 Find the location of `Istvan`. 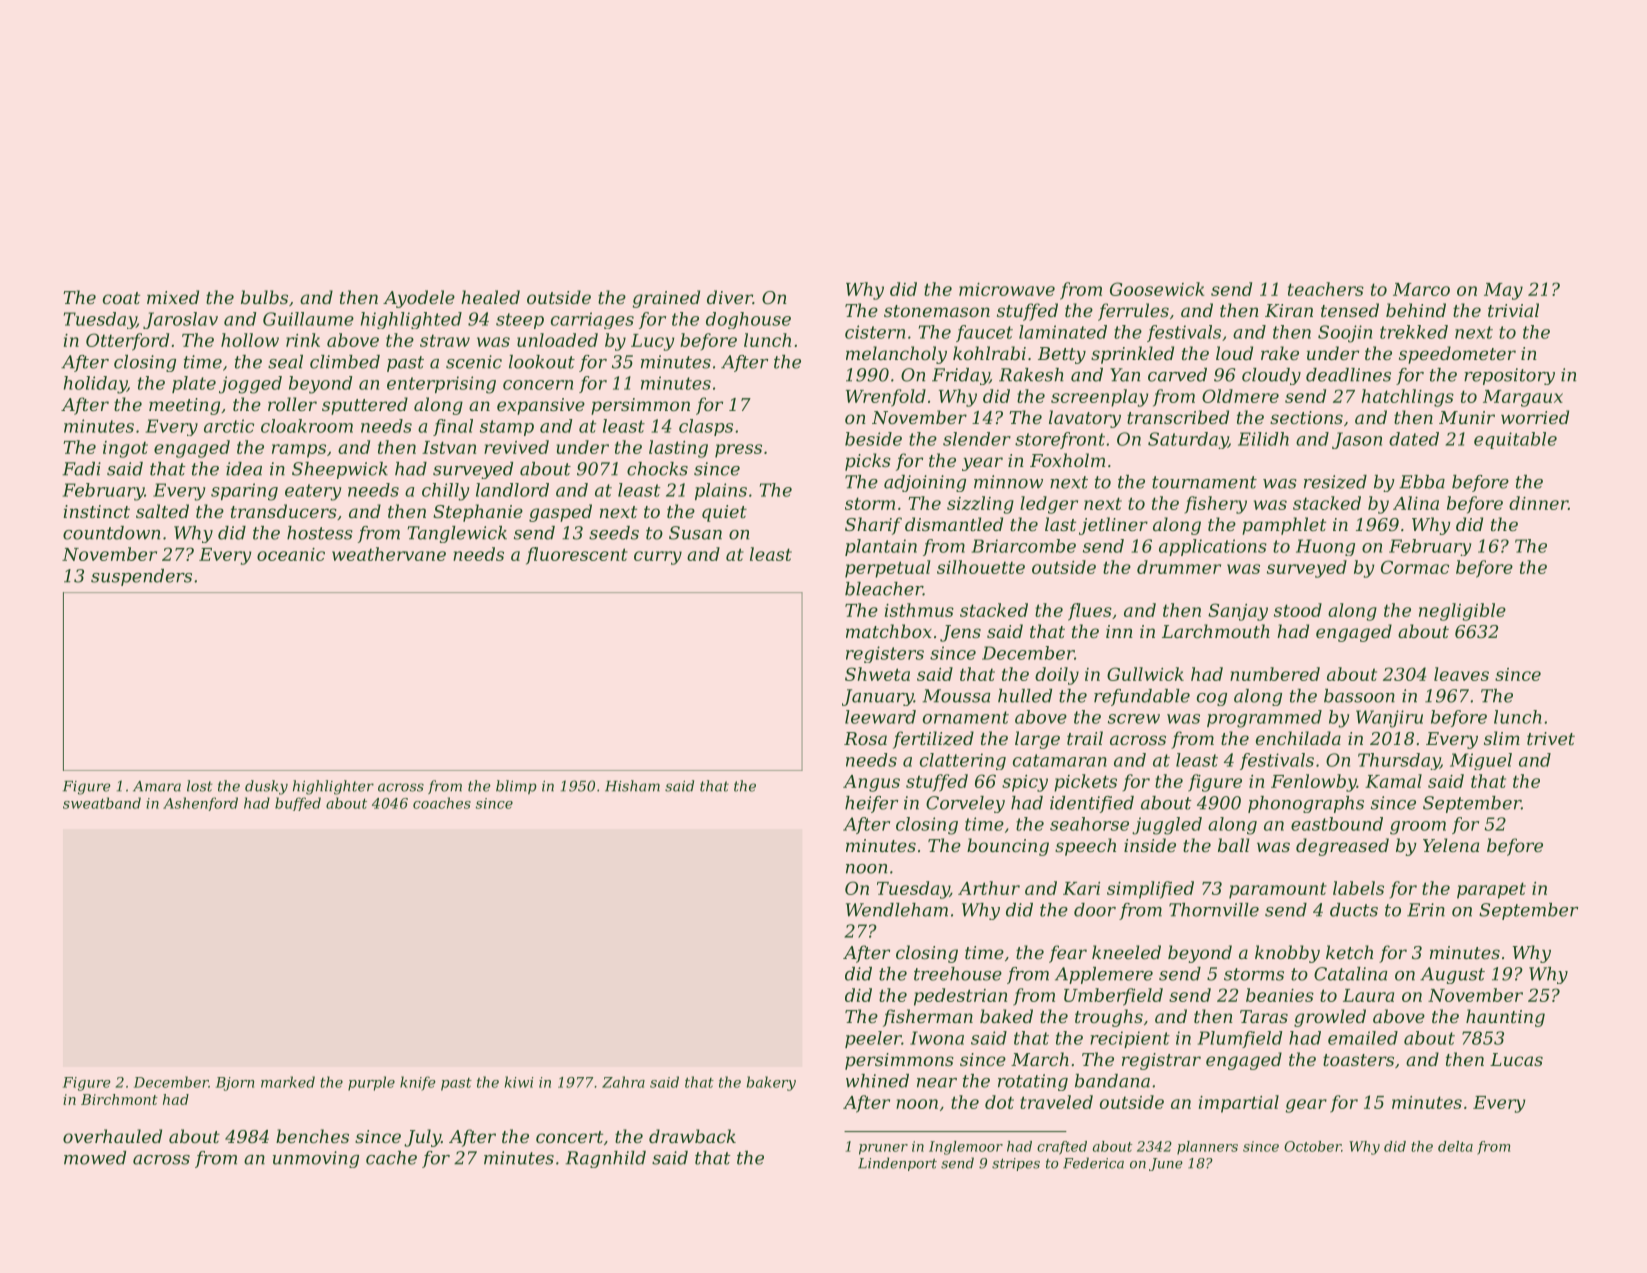

Istvan is located at coordinates (449, 447).
